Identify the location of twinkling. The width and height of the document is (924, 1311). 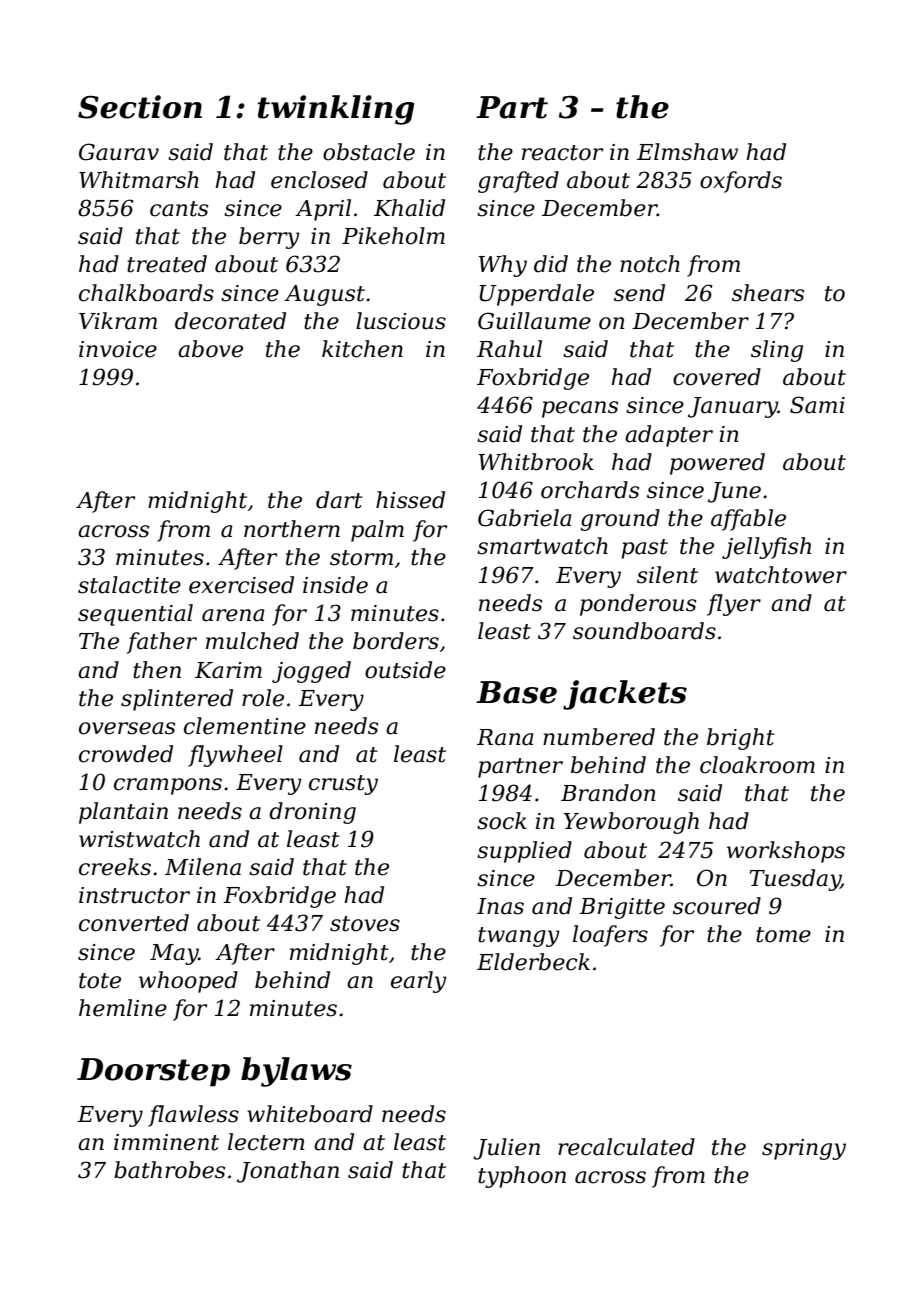
(336, 110).
